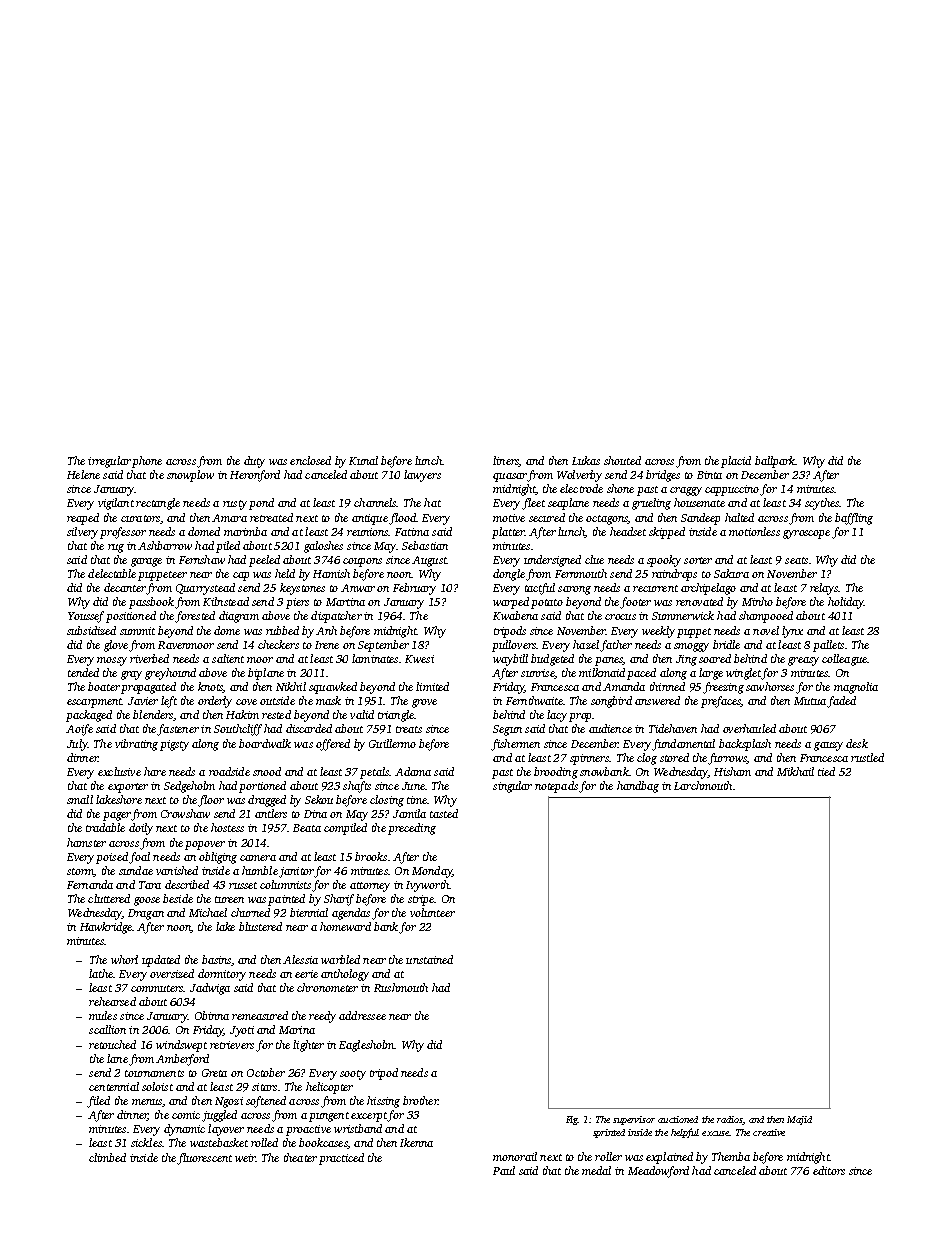  What do you see at coordinates (775, 462) in the screenshot?
I see `ballpark` at bounding box center [775, 462].
